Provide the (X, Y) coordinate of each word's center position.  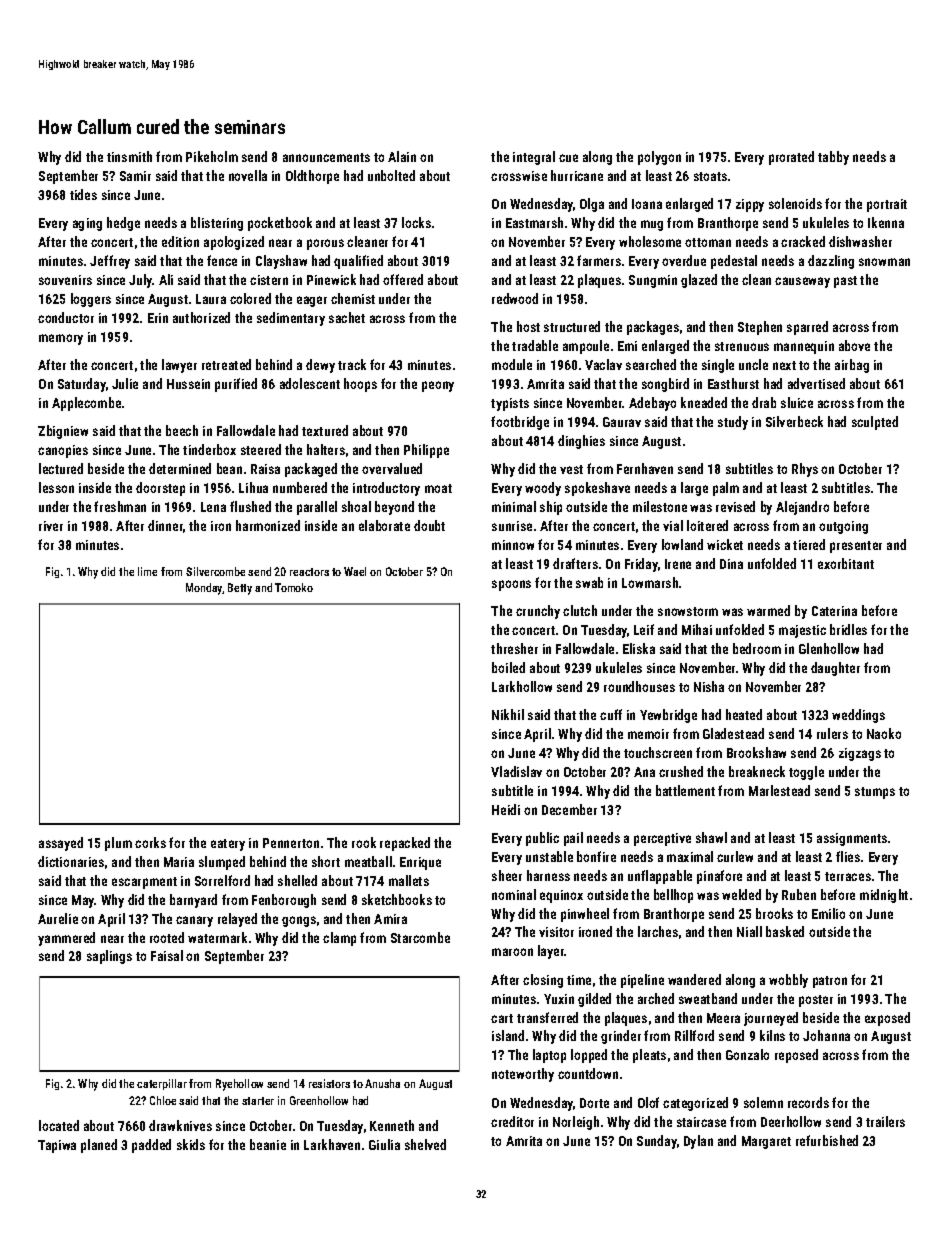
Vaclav (603, 364)
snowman (884, 262)
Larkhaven (332, 1144)
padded (151, 1146)
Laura (211, 299)
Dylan (698, 1142)
